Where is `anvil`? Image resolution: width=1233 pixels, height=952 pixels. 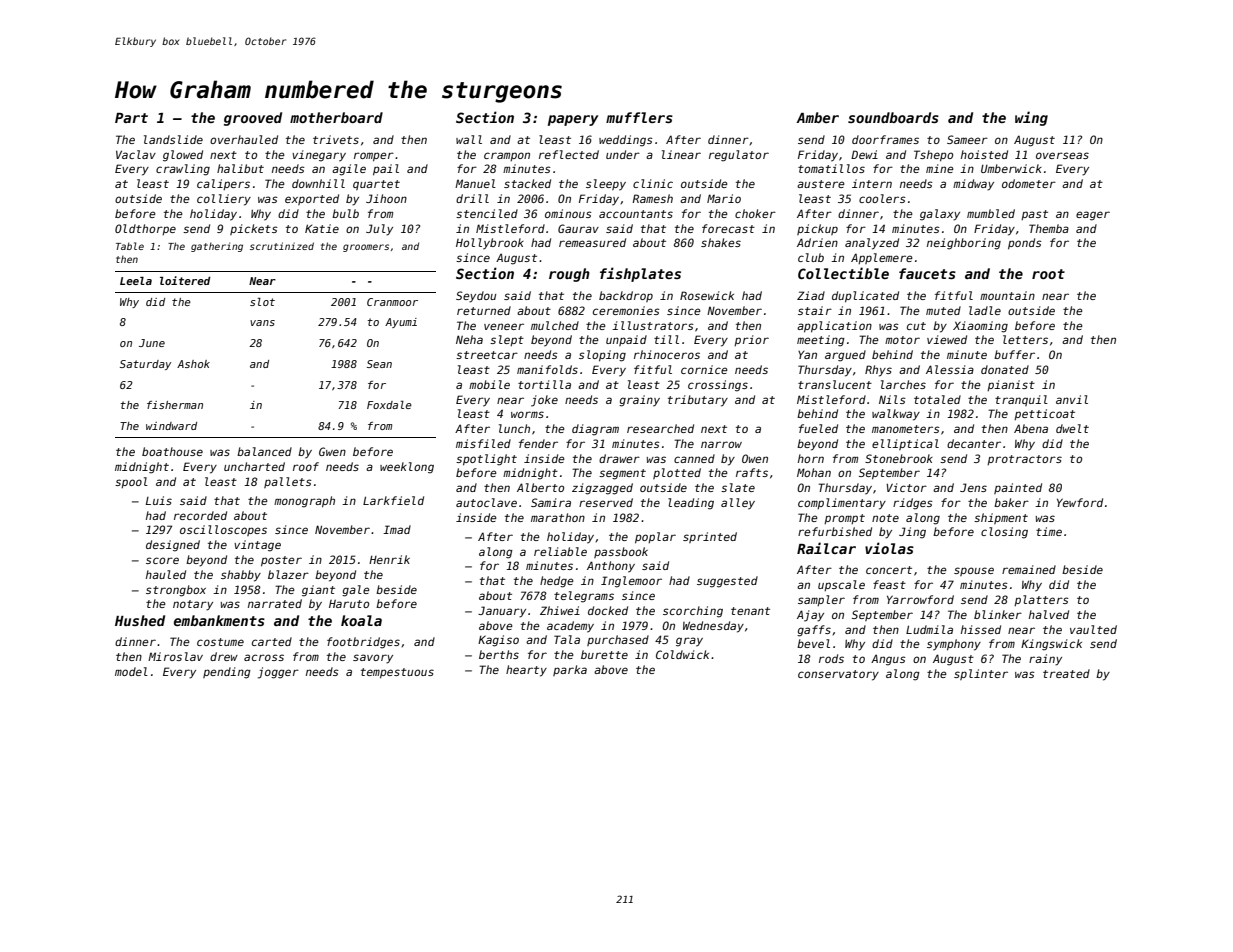
anvil is located at coordinates (1072, 399).
